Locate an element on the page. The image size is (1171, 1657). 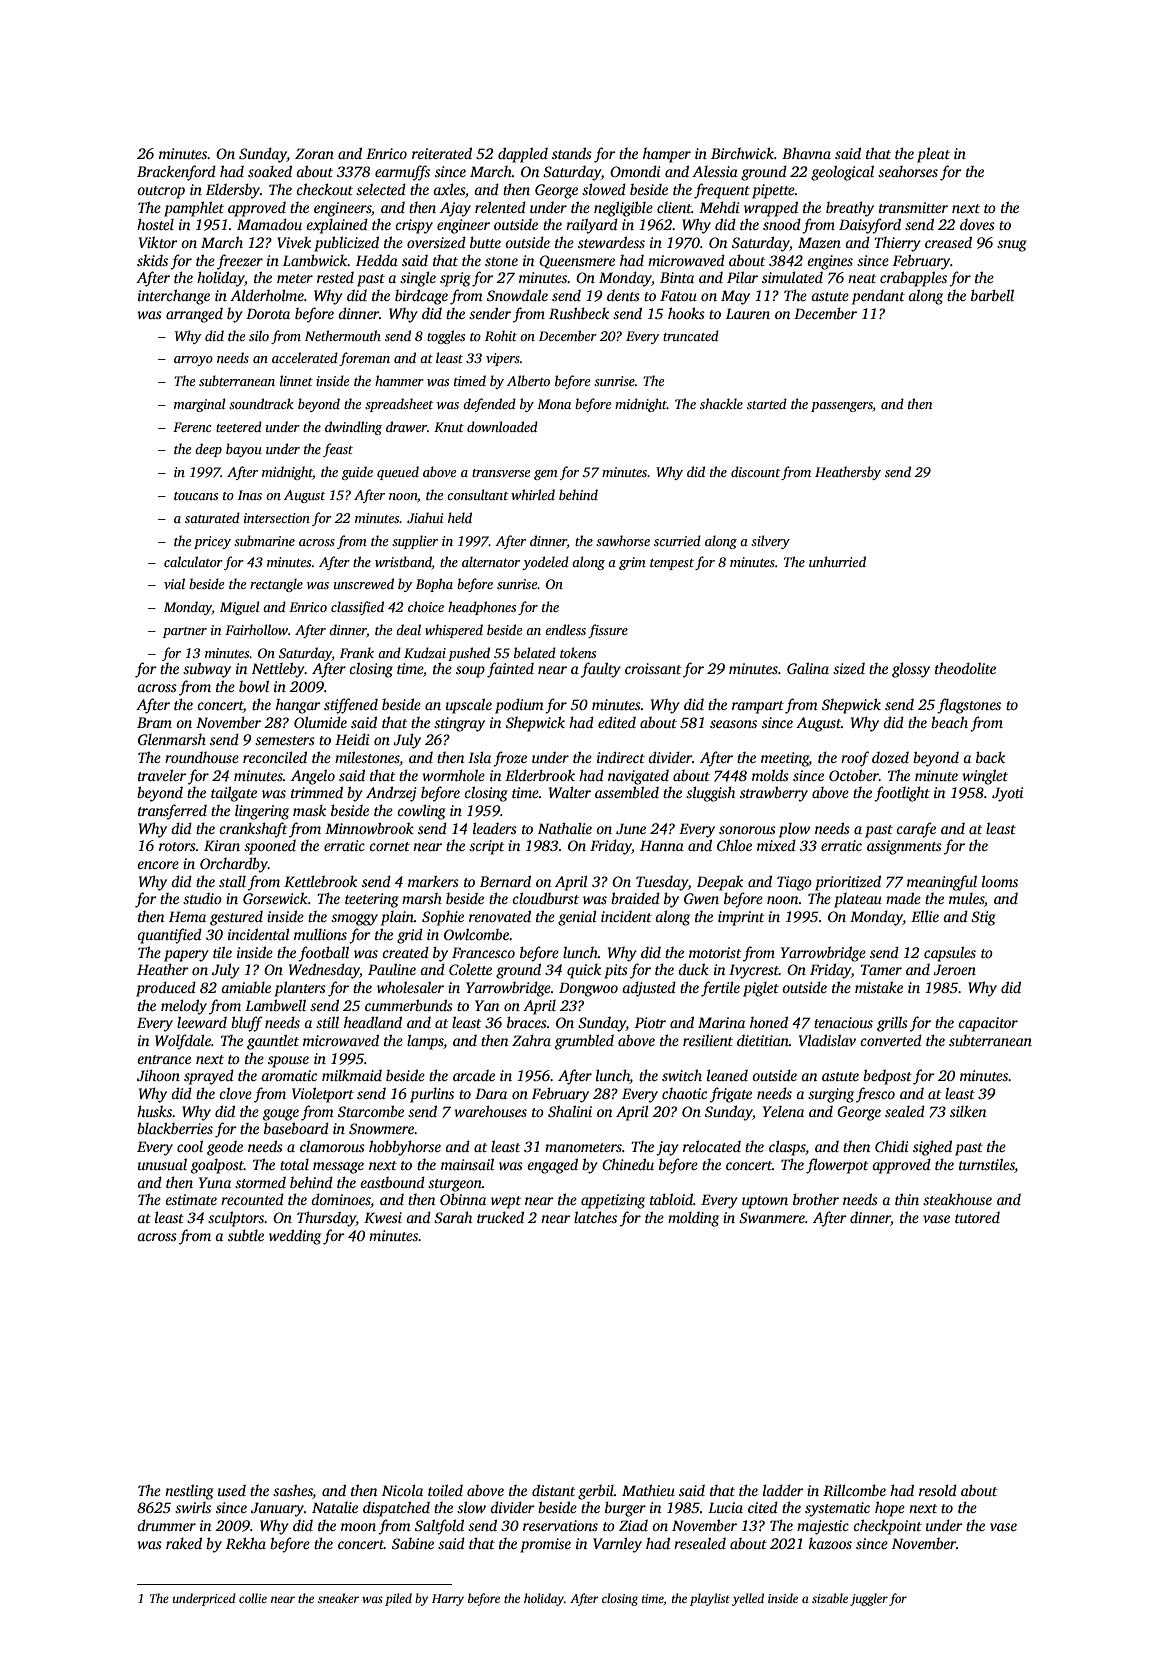
Bhavna is located at coordinates (806, 153).
